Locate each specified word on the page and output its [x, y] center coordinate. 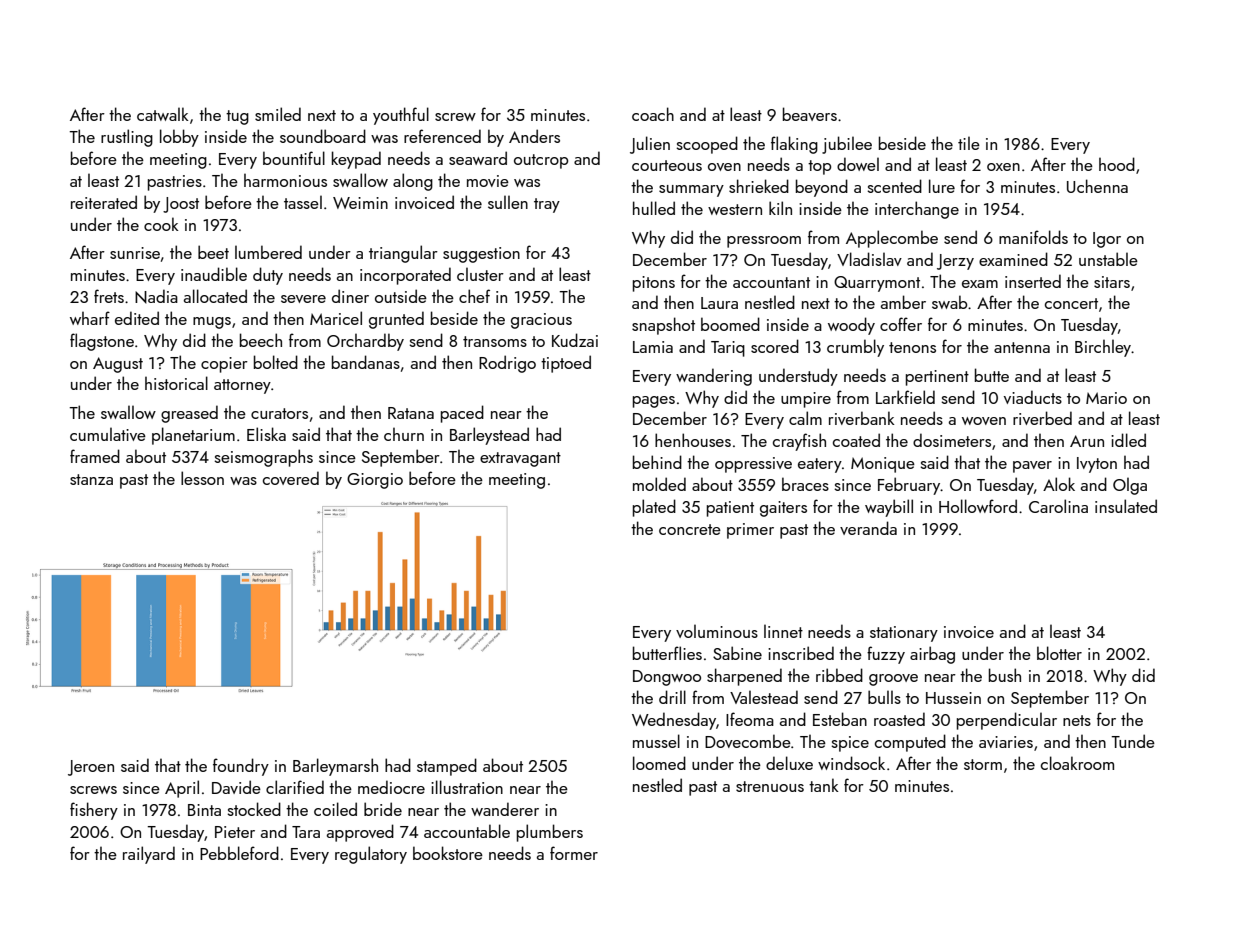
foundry [241, 767]
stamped [447, 767]
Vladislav [869, 259]
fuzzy [886, 655]
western [735, 209]
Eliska [266, 434]
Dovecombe [748, 741]
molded [659, 484]
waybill [889, 508]
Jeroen [91, 768]
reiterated [104, 202]
